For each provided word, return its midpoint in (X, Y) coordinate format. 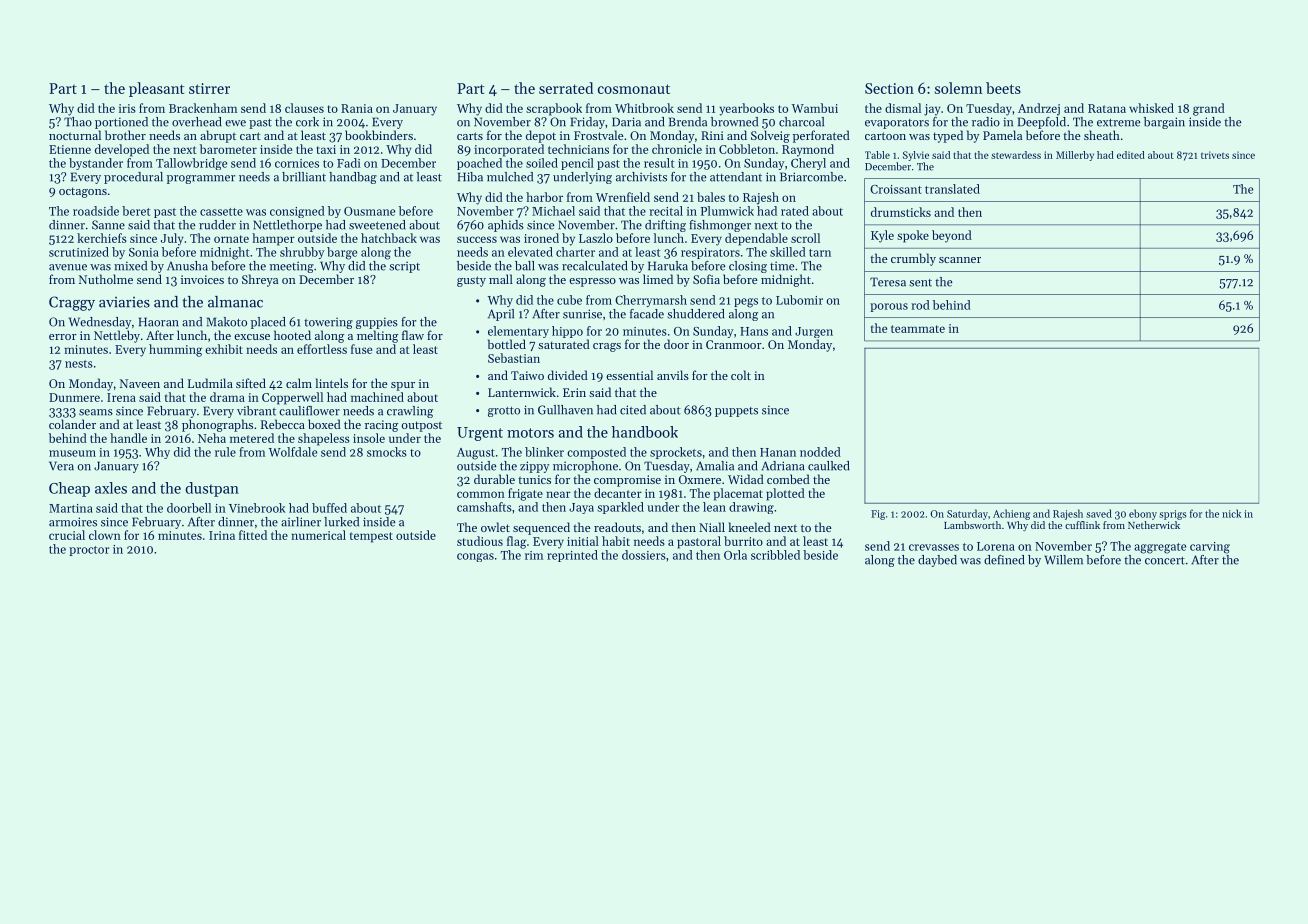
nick (1231, 513)
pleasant (156, 89)
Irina (222, 535)
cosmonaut (634, 89)
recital (666, 211)
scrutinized (79, 252)
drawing (751, 508)
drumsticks (901, 212)
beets (1003, 88)
